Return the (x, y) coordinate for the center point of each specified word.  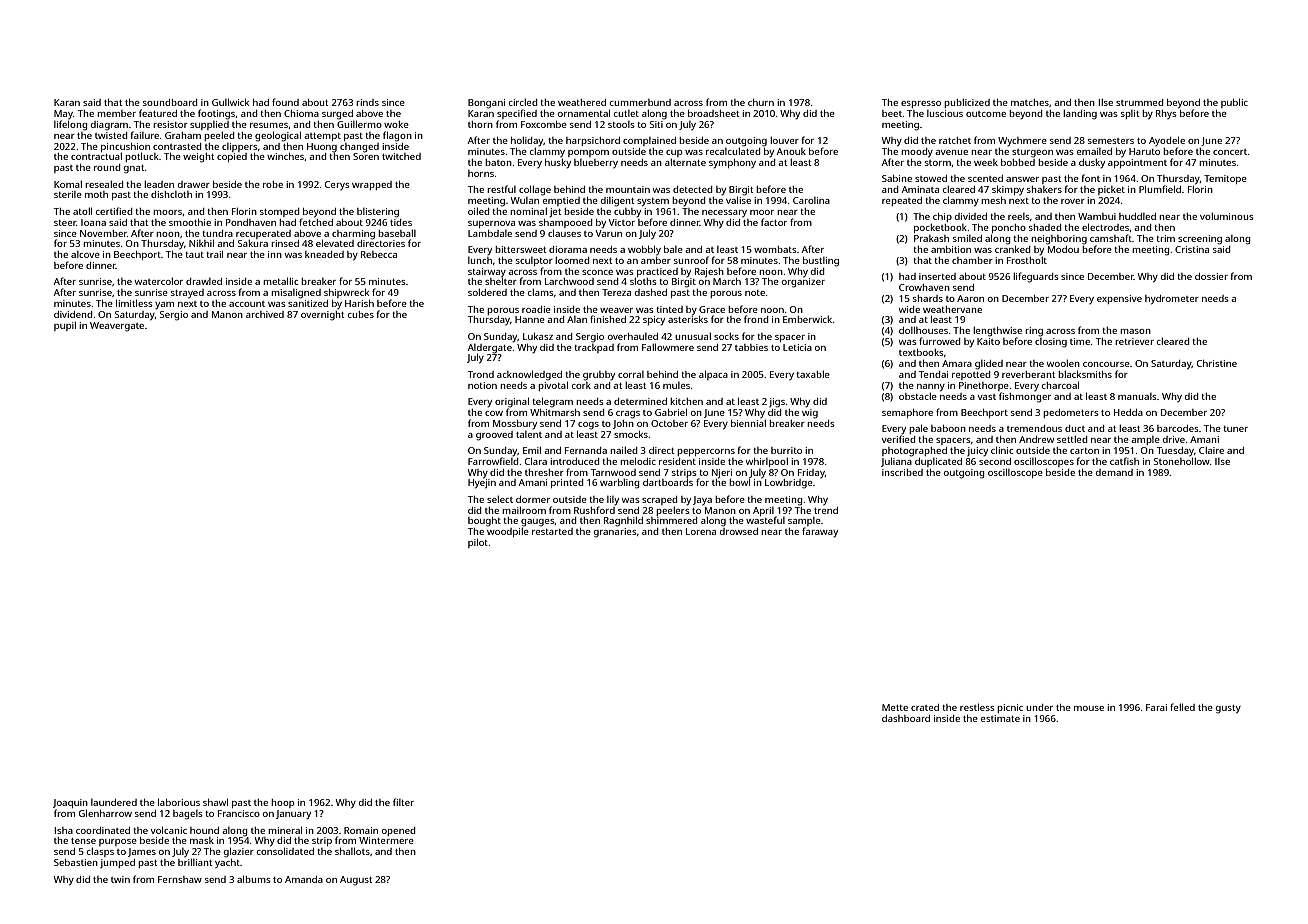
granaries (615, 533)
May (63, 114)
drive (1174, 439)
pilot (478, 543)
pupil (65, 326)
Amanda (304, 879)
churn (761, 102)
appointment (1137, 163)
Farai (1156, 707)
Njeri (722, 473)
